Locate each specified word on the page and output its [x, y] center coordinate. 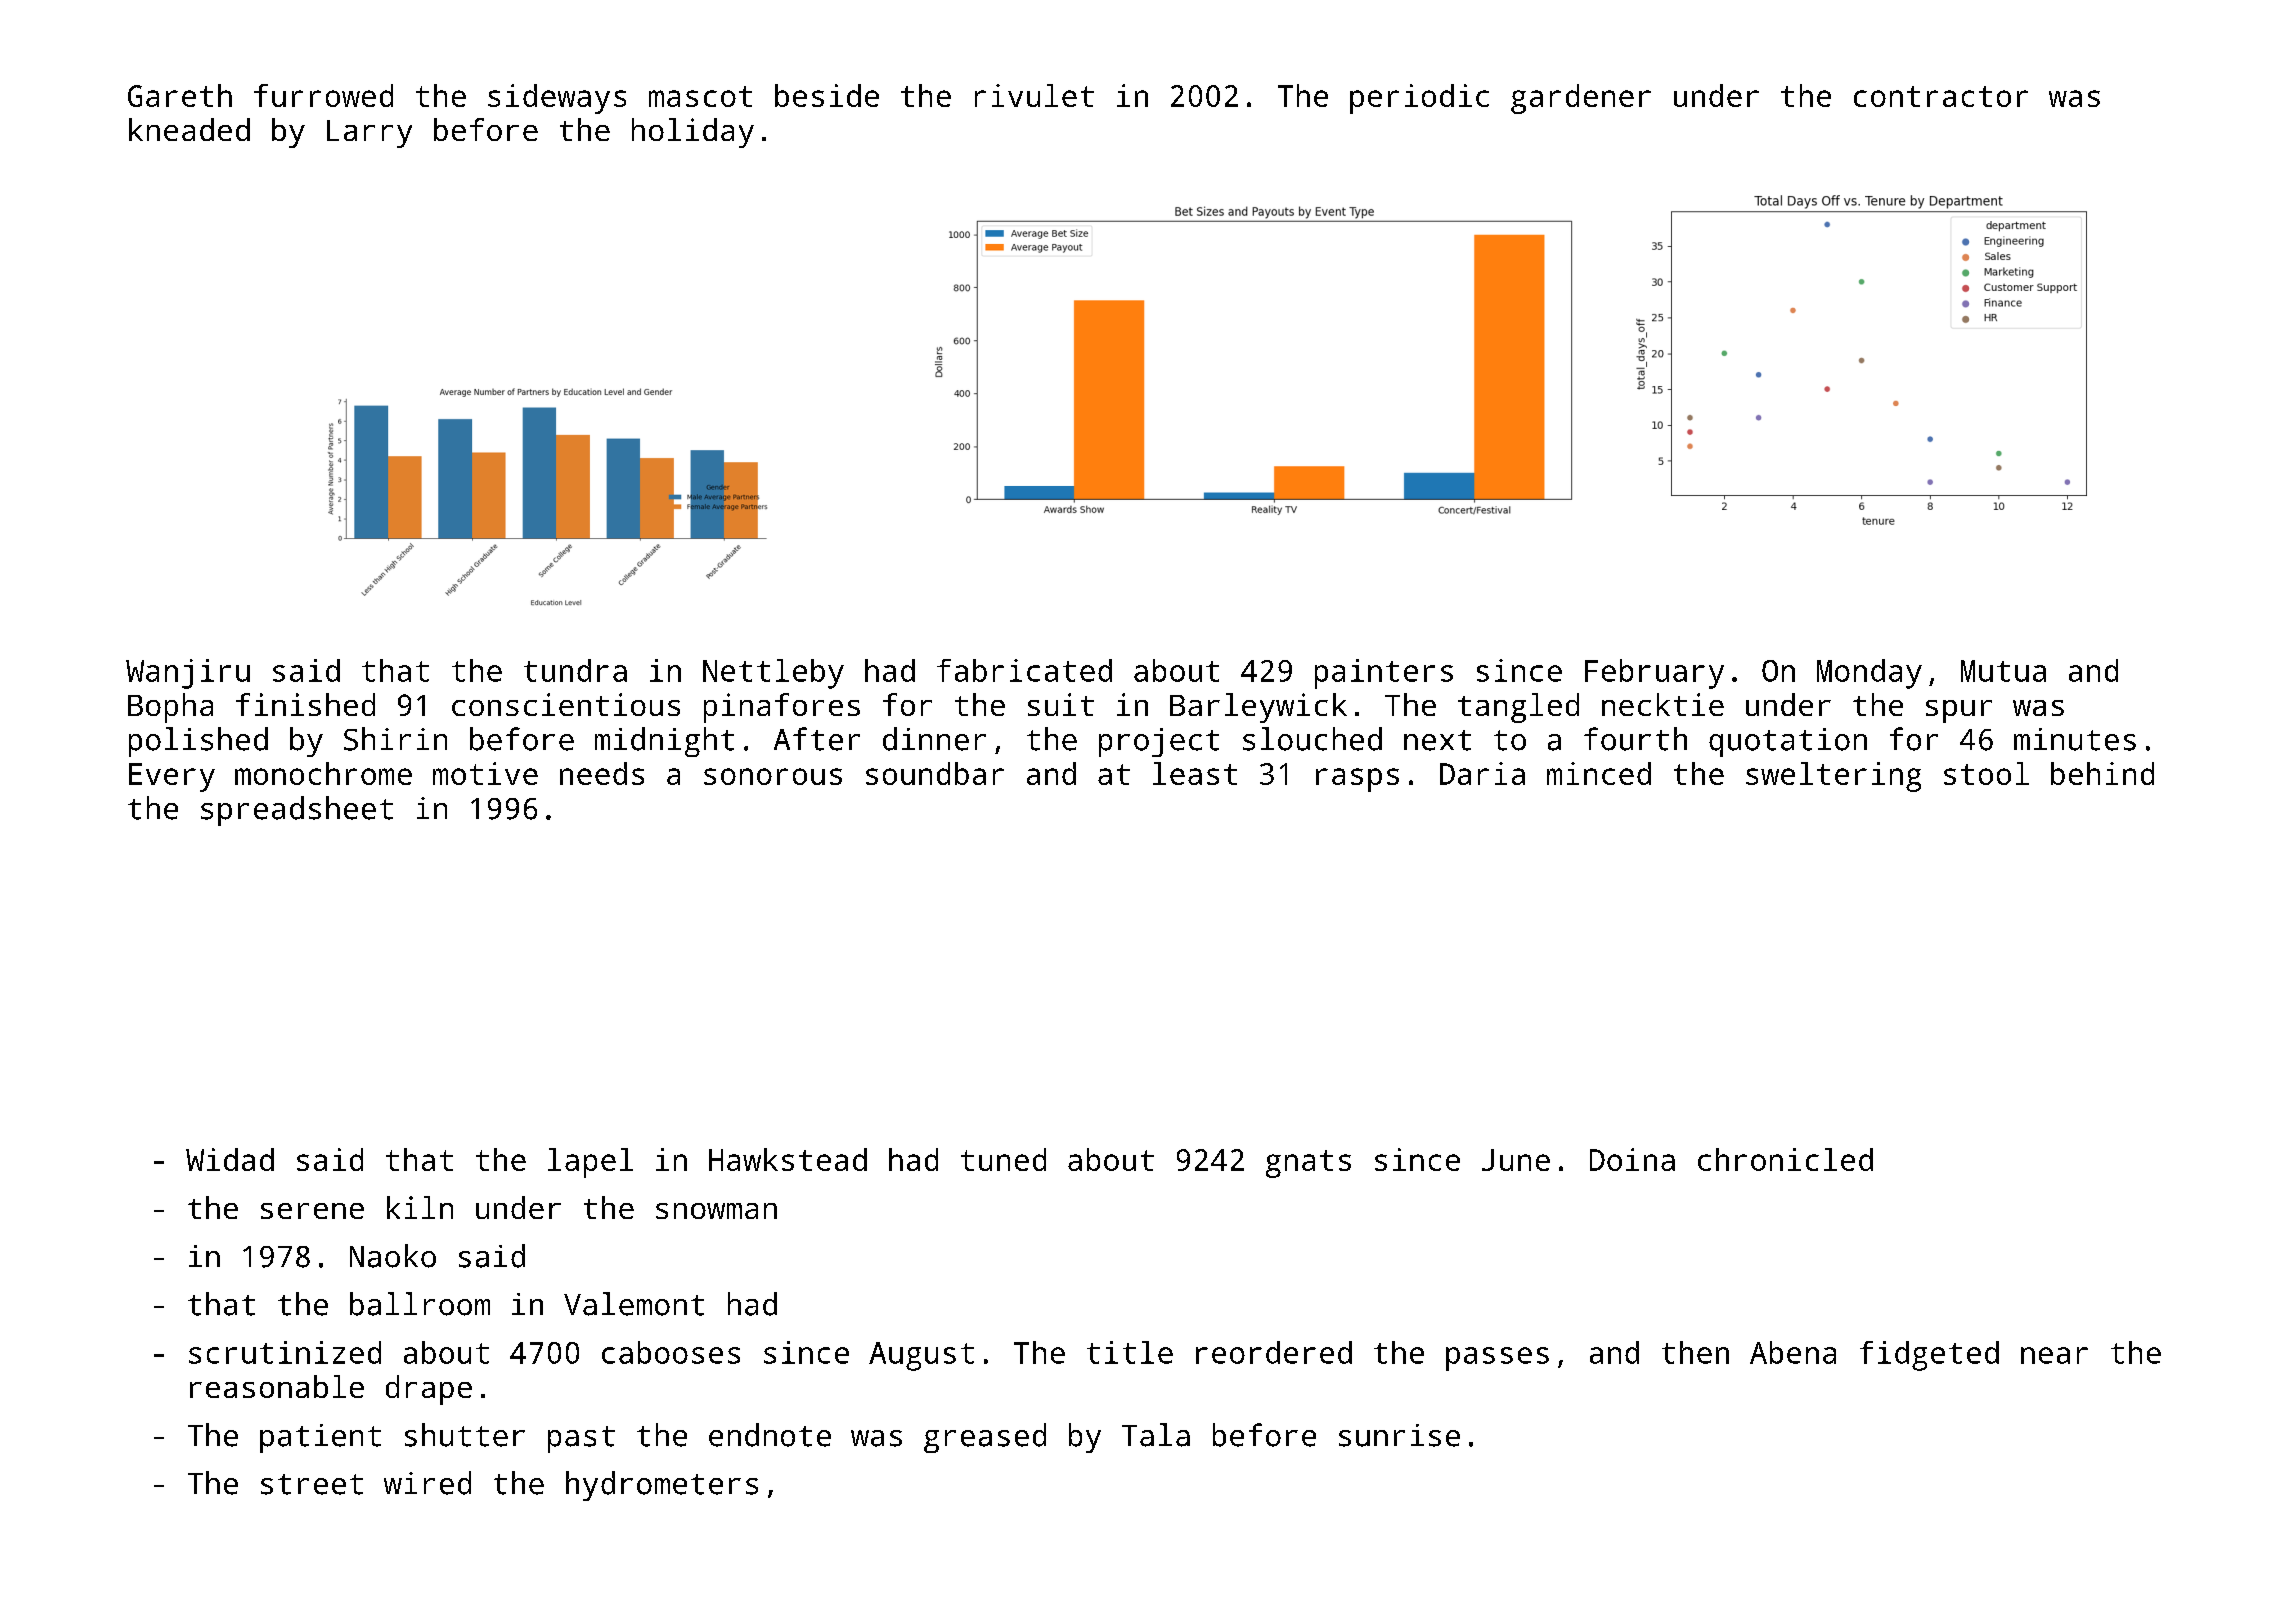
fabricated [1024, 670]
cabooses [671, 1352]
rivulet [1034, 95]
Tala [1156, 1435]
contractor [1941, 96]
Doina [1632, 1159]
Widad [230, 1159]
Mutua [2003, 671]
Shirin [395, 739]
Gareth [180, 95]
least [1195, 773]
